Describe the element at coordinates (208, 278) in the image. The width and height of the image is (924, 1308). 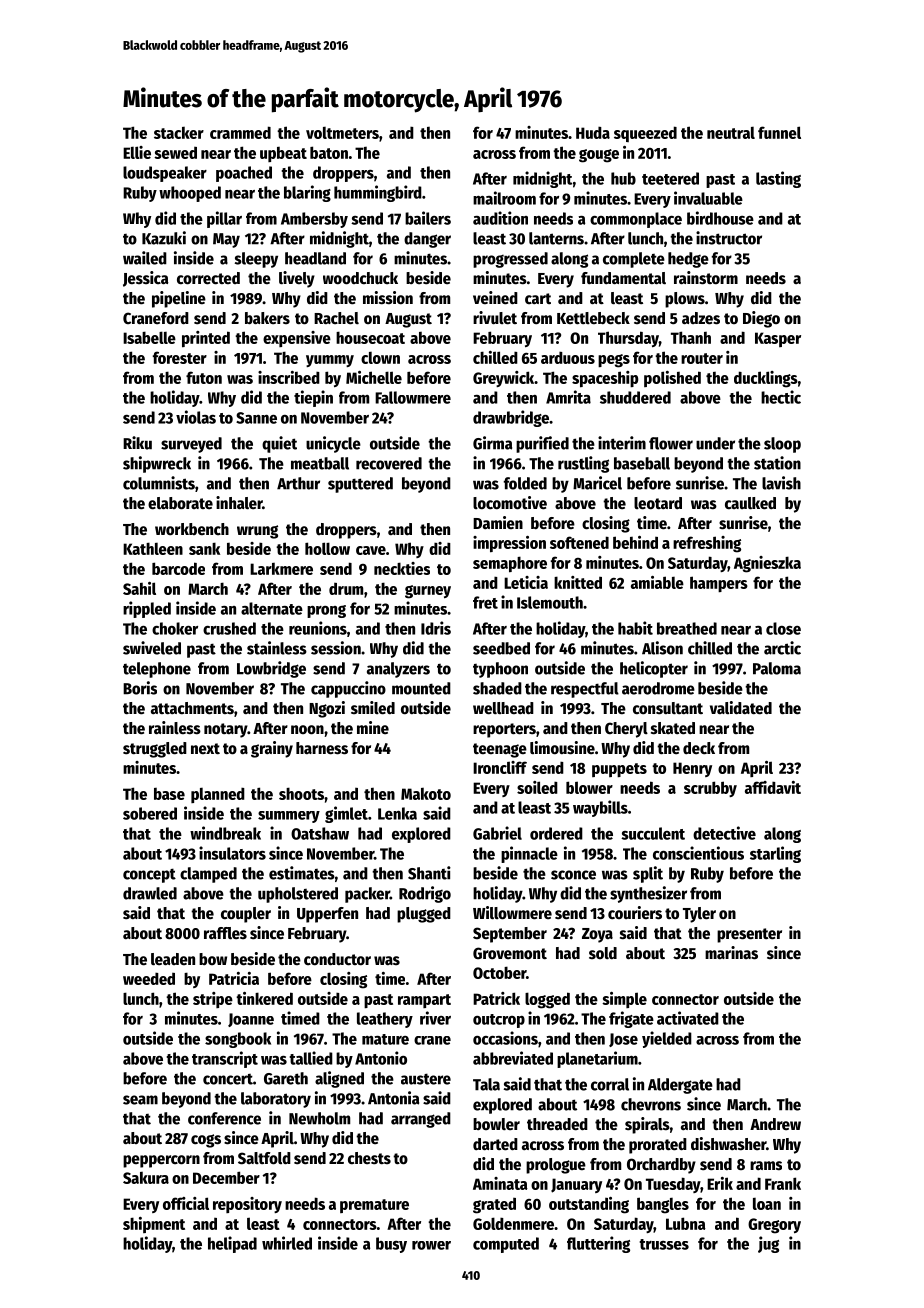
I see `corrected` at that location.
